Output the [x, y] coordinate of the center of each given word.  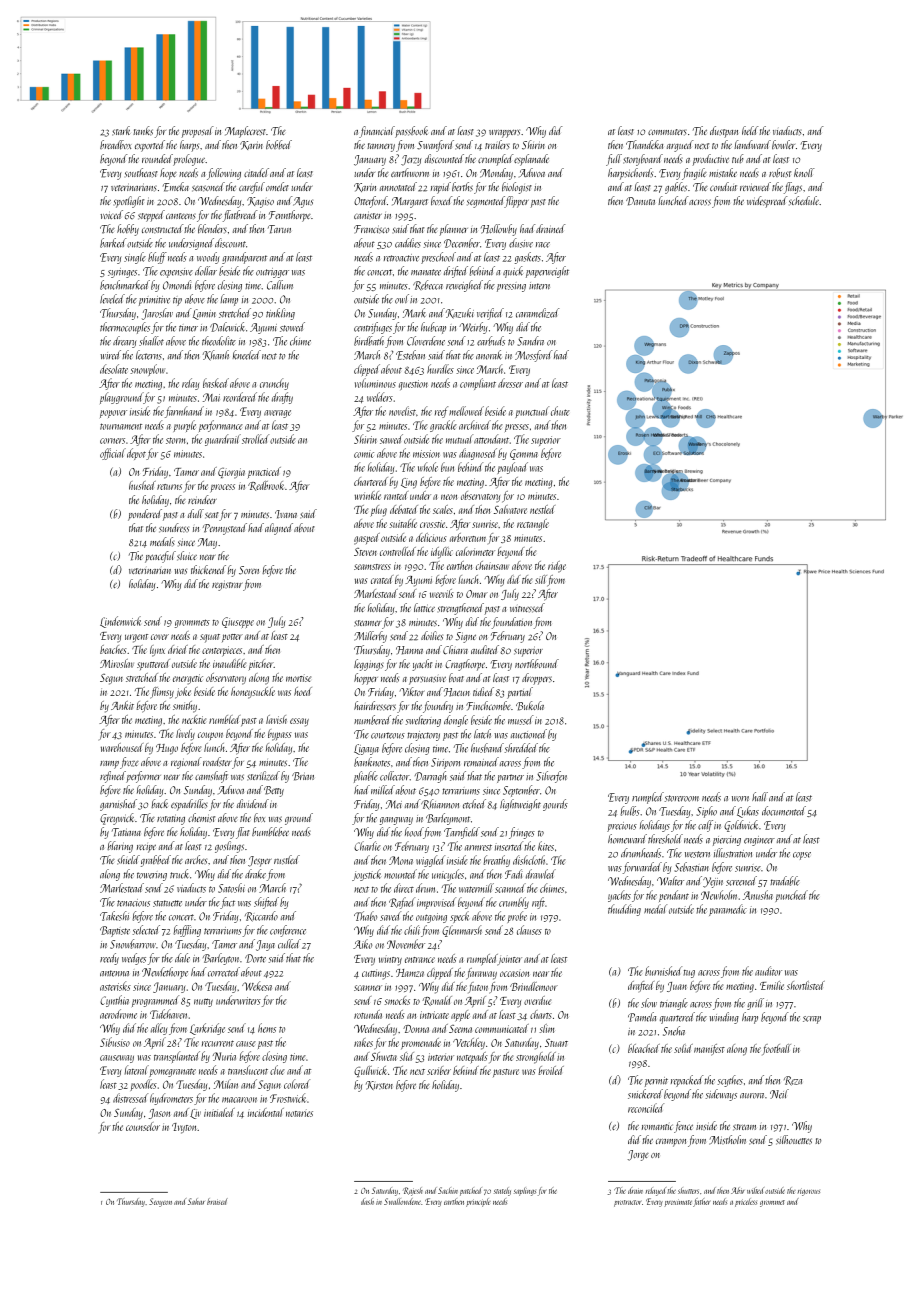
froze [129, 763]
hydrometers [171, 1099]
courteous [388, 735]
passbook [411, 132]
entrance [420, 960]
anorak [489, 355]
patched [471, 1191]
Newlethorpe [165, 973]
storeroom [682, 798]
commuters [667, 132]
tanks [143, 131]
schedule [804, 201]
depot [136, 454]
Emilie [772, 985]
